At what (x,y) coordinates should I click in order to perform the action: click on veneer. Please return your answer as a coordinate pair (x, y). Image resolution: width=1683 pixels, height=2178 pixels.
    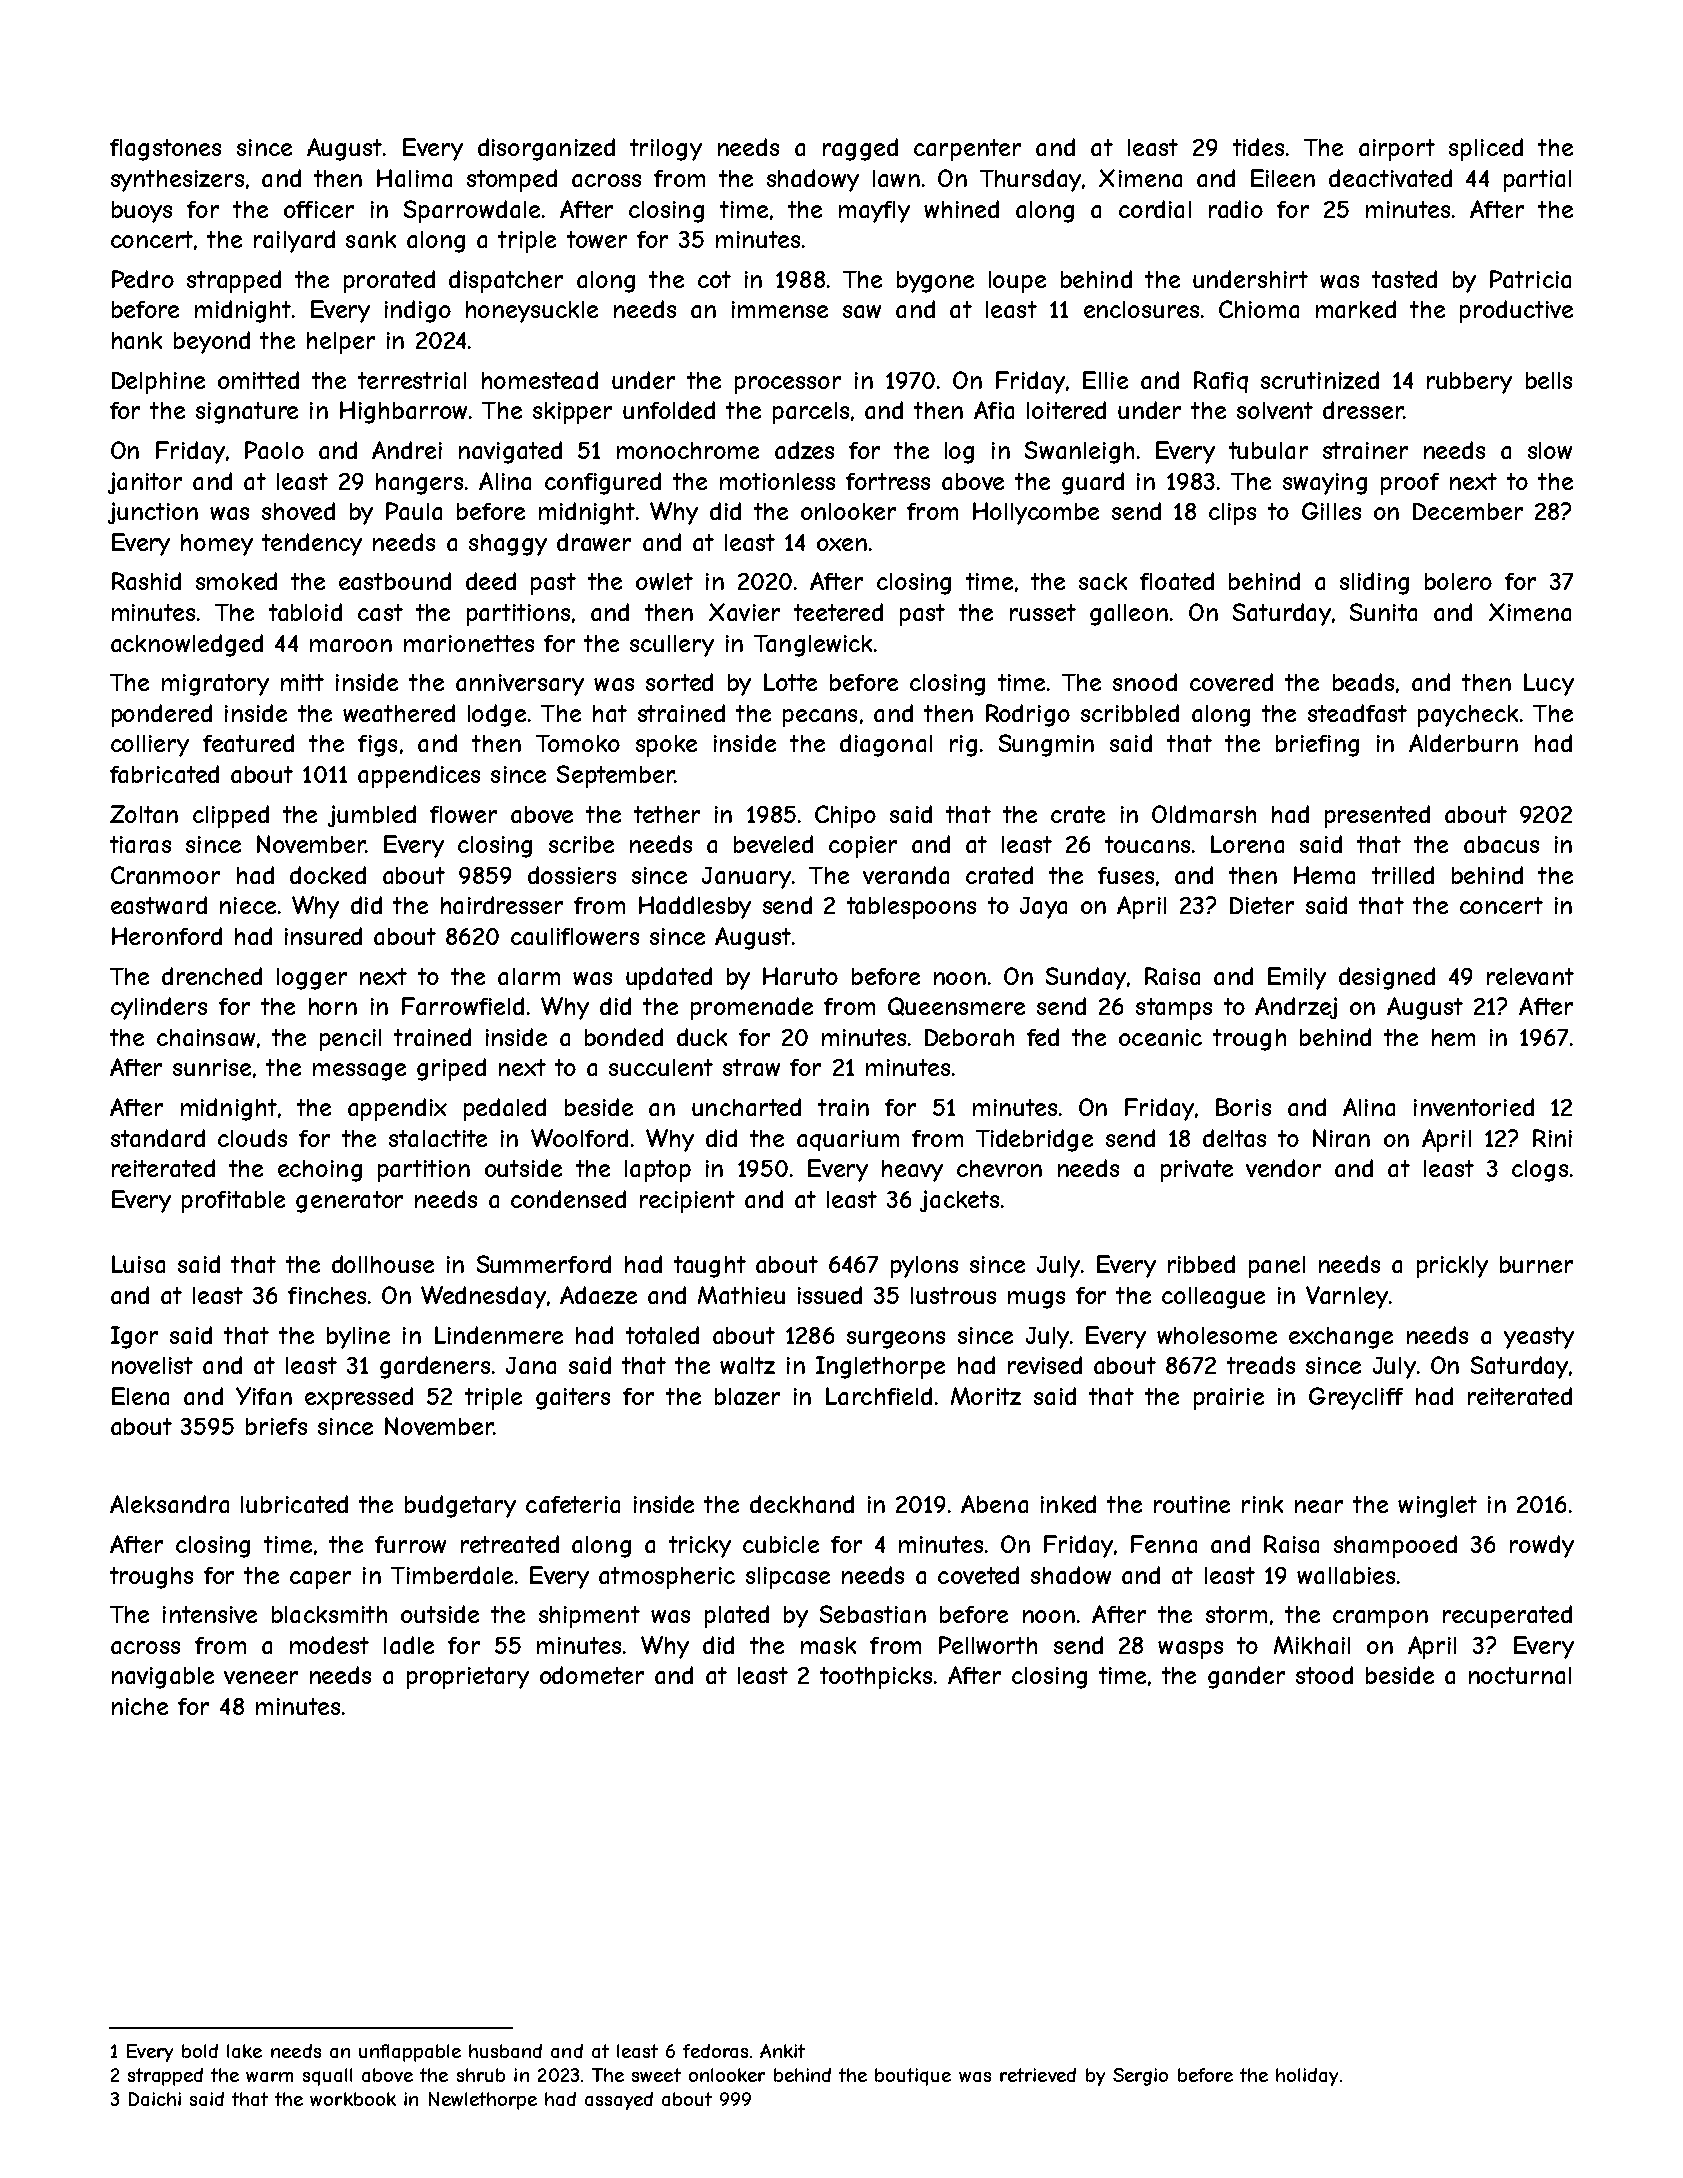
    Looking at the image, I should click on (261, 1677).
